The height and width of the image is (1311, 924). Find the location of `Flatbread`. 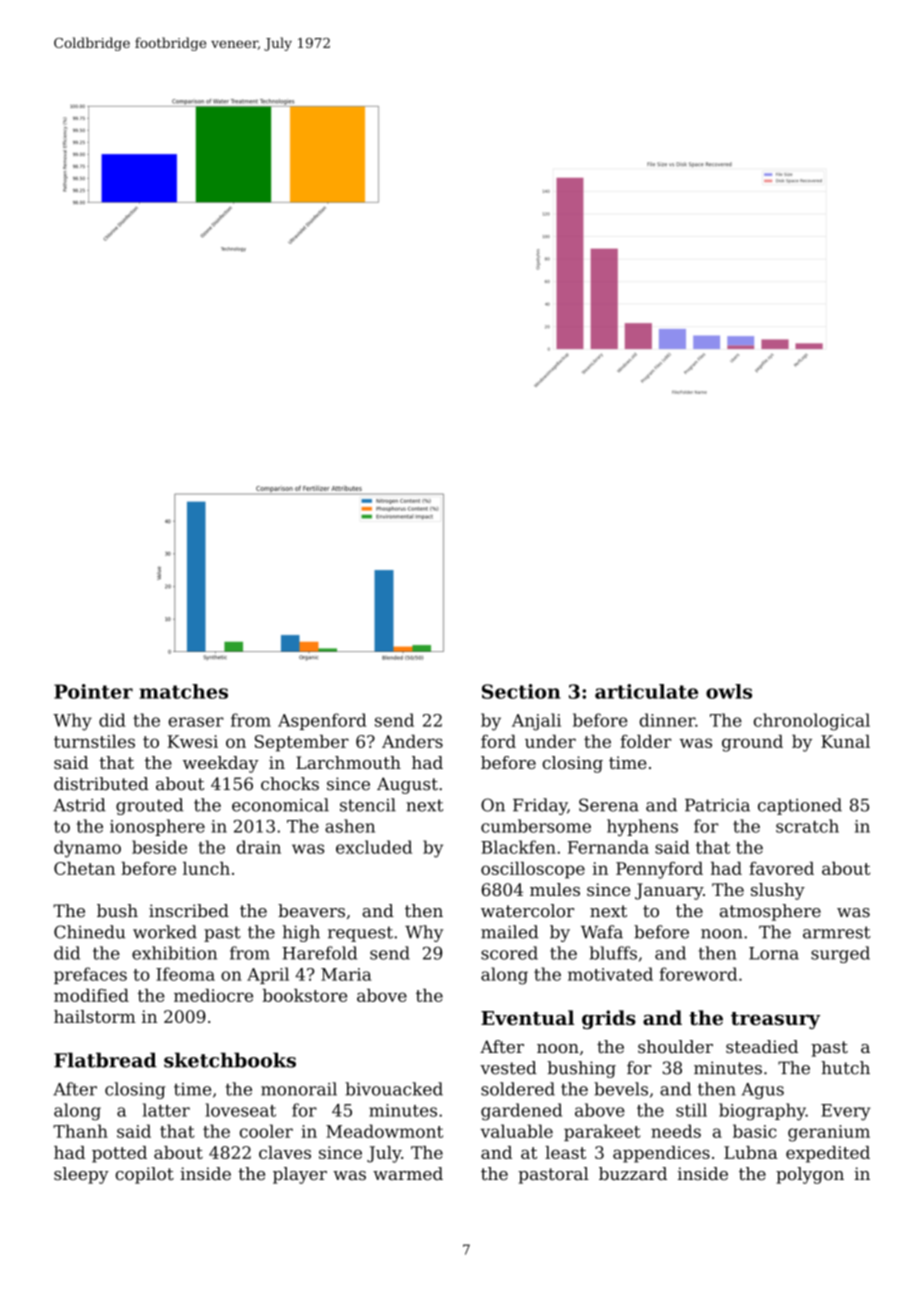

Flatbread is located at coordinates (105, 1060).
